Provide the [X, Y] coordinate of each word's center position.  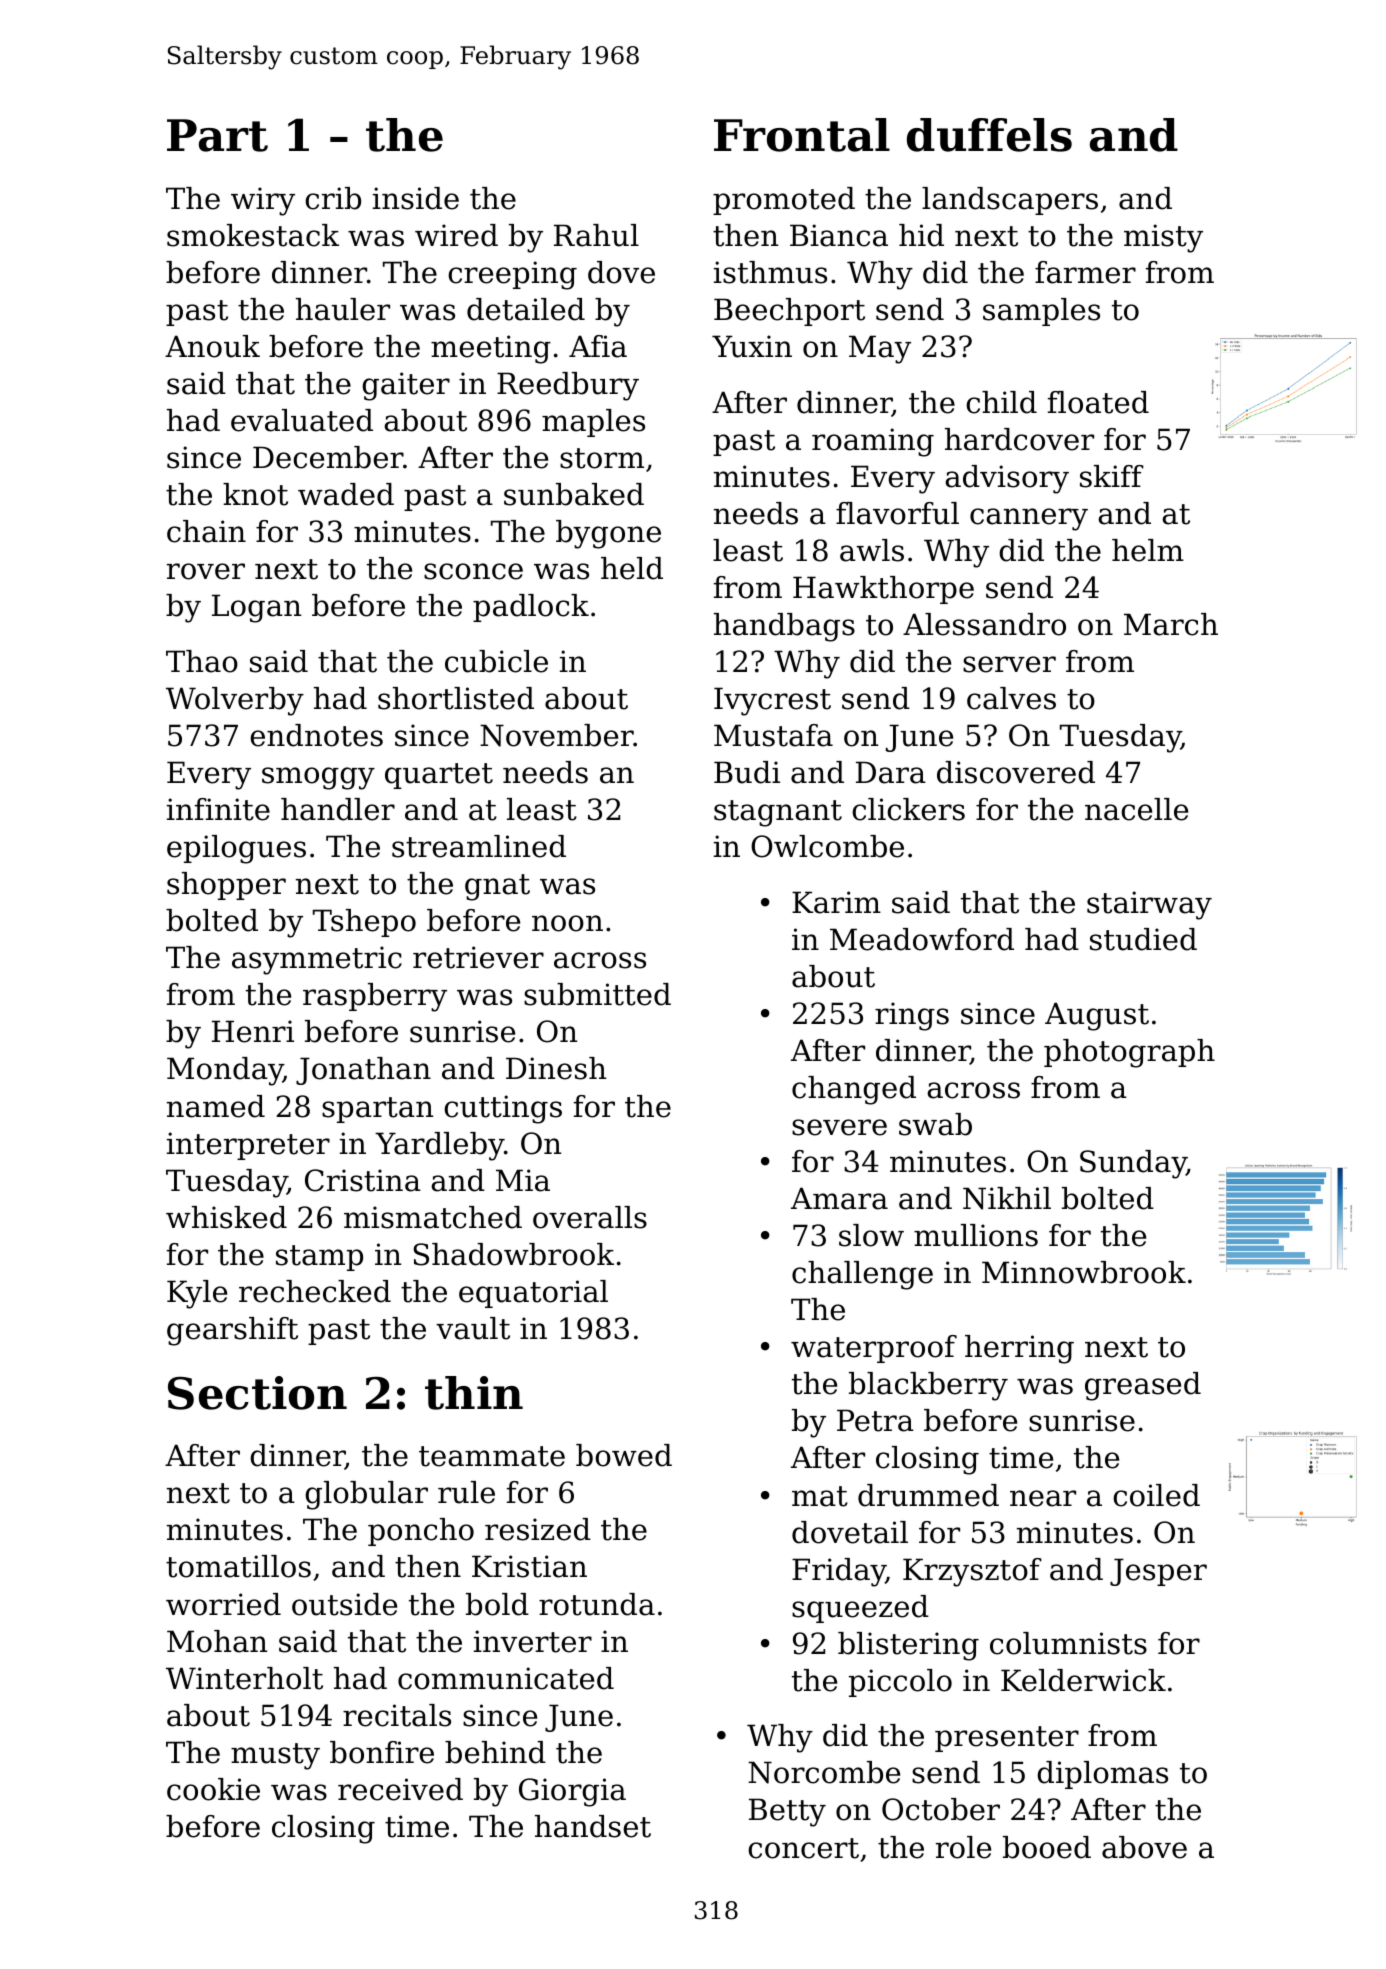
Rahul [596, 235]
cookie [213, 1789]
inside [416, 198]
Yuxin [752, 346]
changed [854, 1090]
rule [466, 1492]
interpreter [248, 1146]
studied [1143, 939]
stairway [1149, 905]
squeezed [860, 1609]
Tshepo [364, 923]
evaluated [302, 420]
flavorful [897, 513]
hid [921, 235]
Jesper [1158, 1572]
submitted [597, 994]
